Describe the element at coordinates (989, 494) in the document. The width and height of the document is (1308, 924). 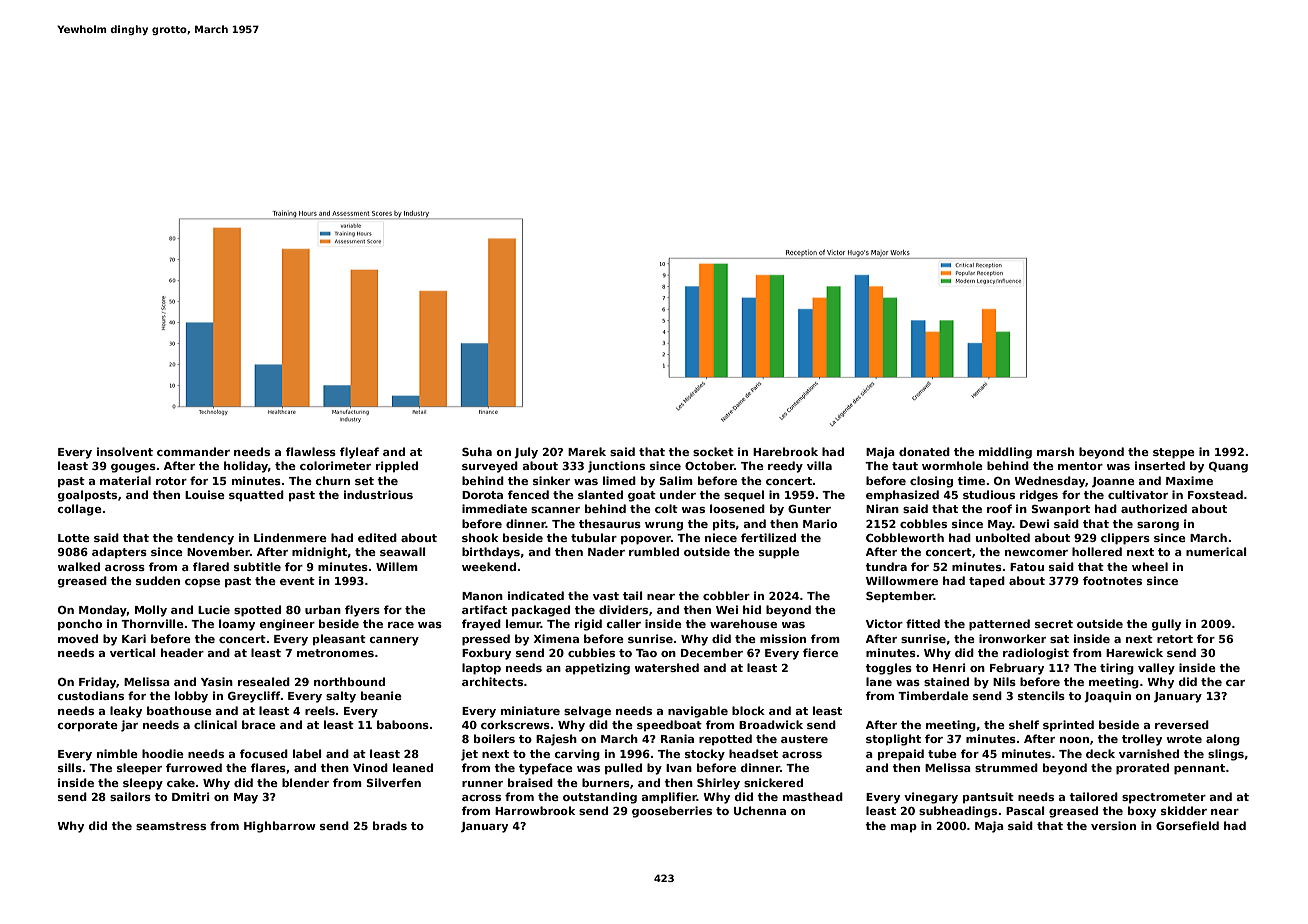
I see `studious` at that location.
